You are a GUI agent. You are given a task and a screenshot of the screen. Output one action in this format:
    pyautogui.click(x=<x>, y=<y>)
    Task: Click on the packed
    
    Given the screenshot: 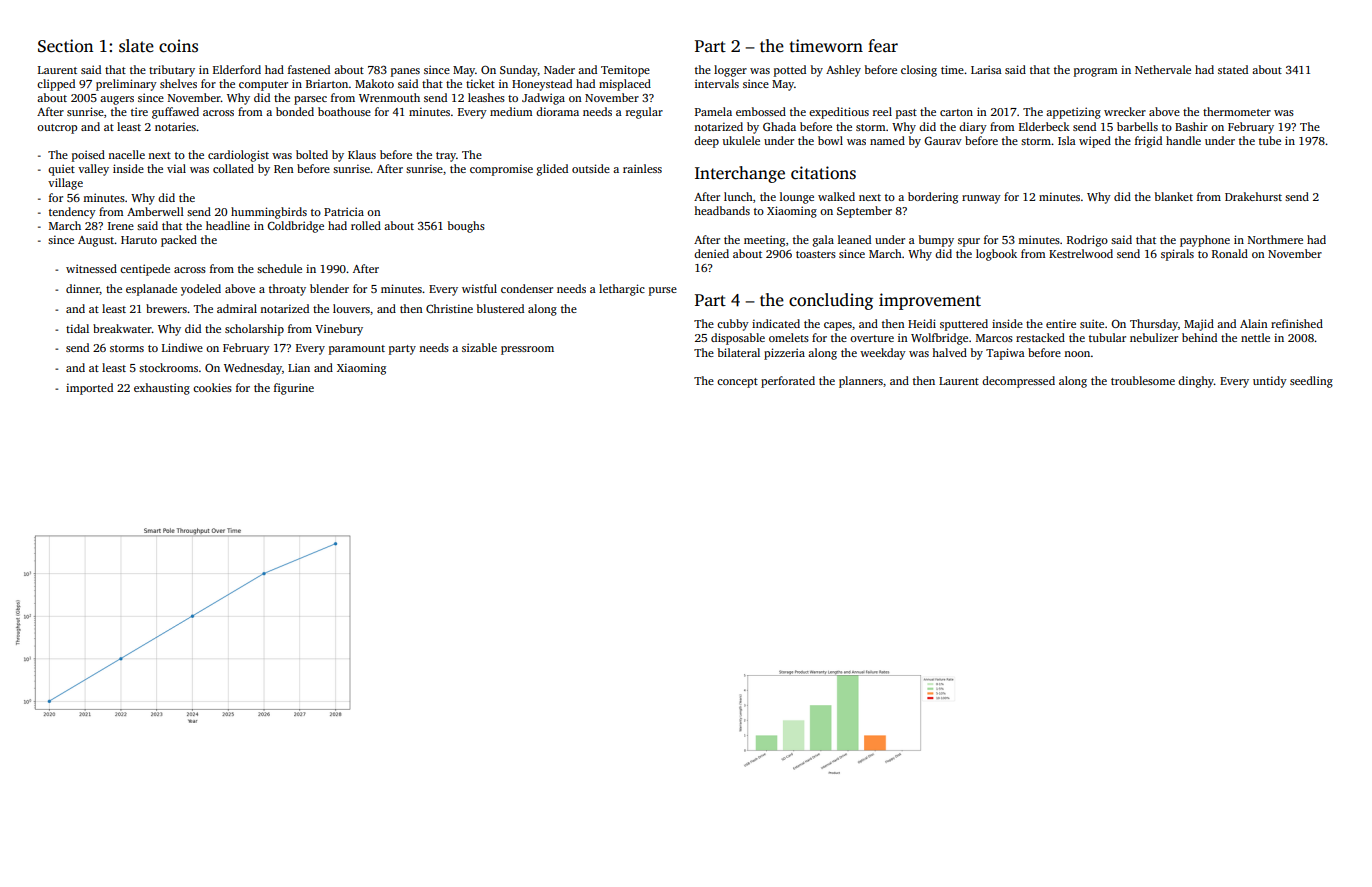 What is the action you would take?
    pyautogui.click(x=179, y=241)
